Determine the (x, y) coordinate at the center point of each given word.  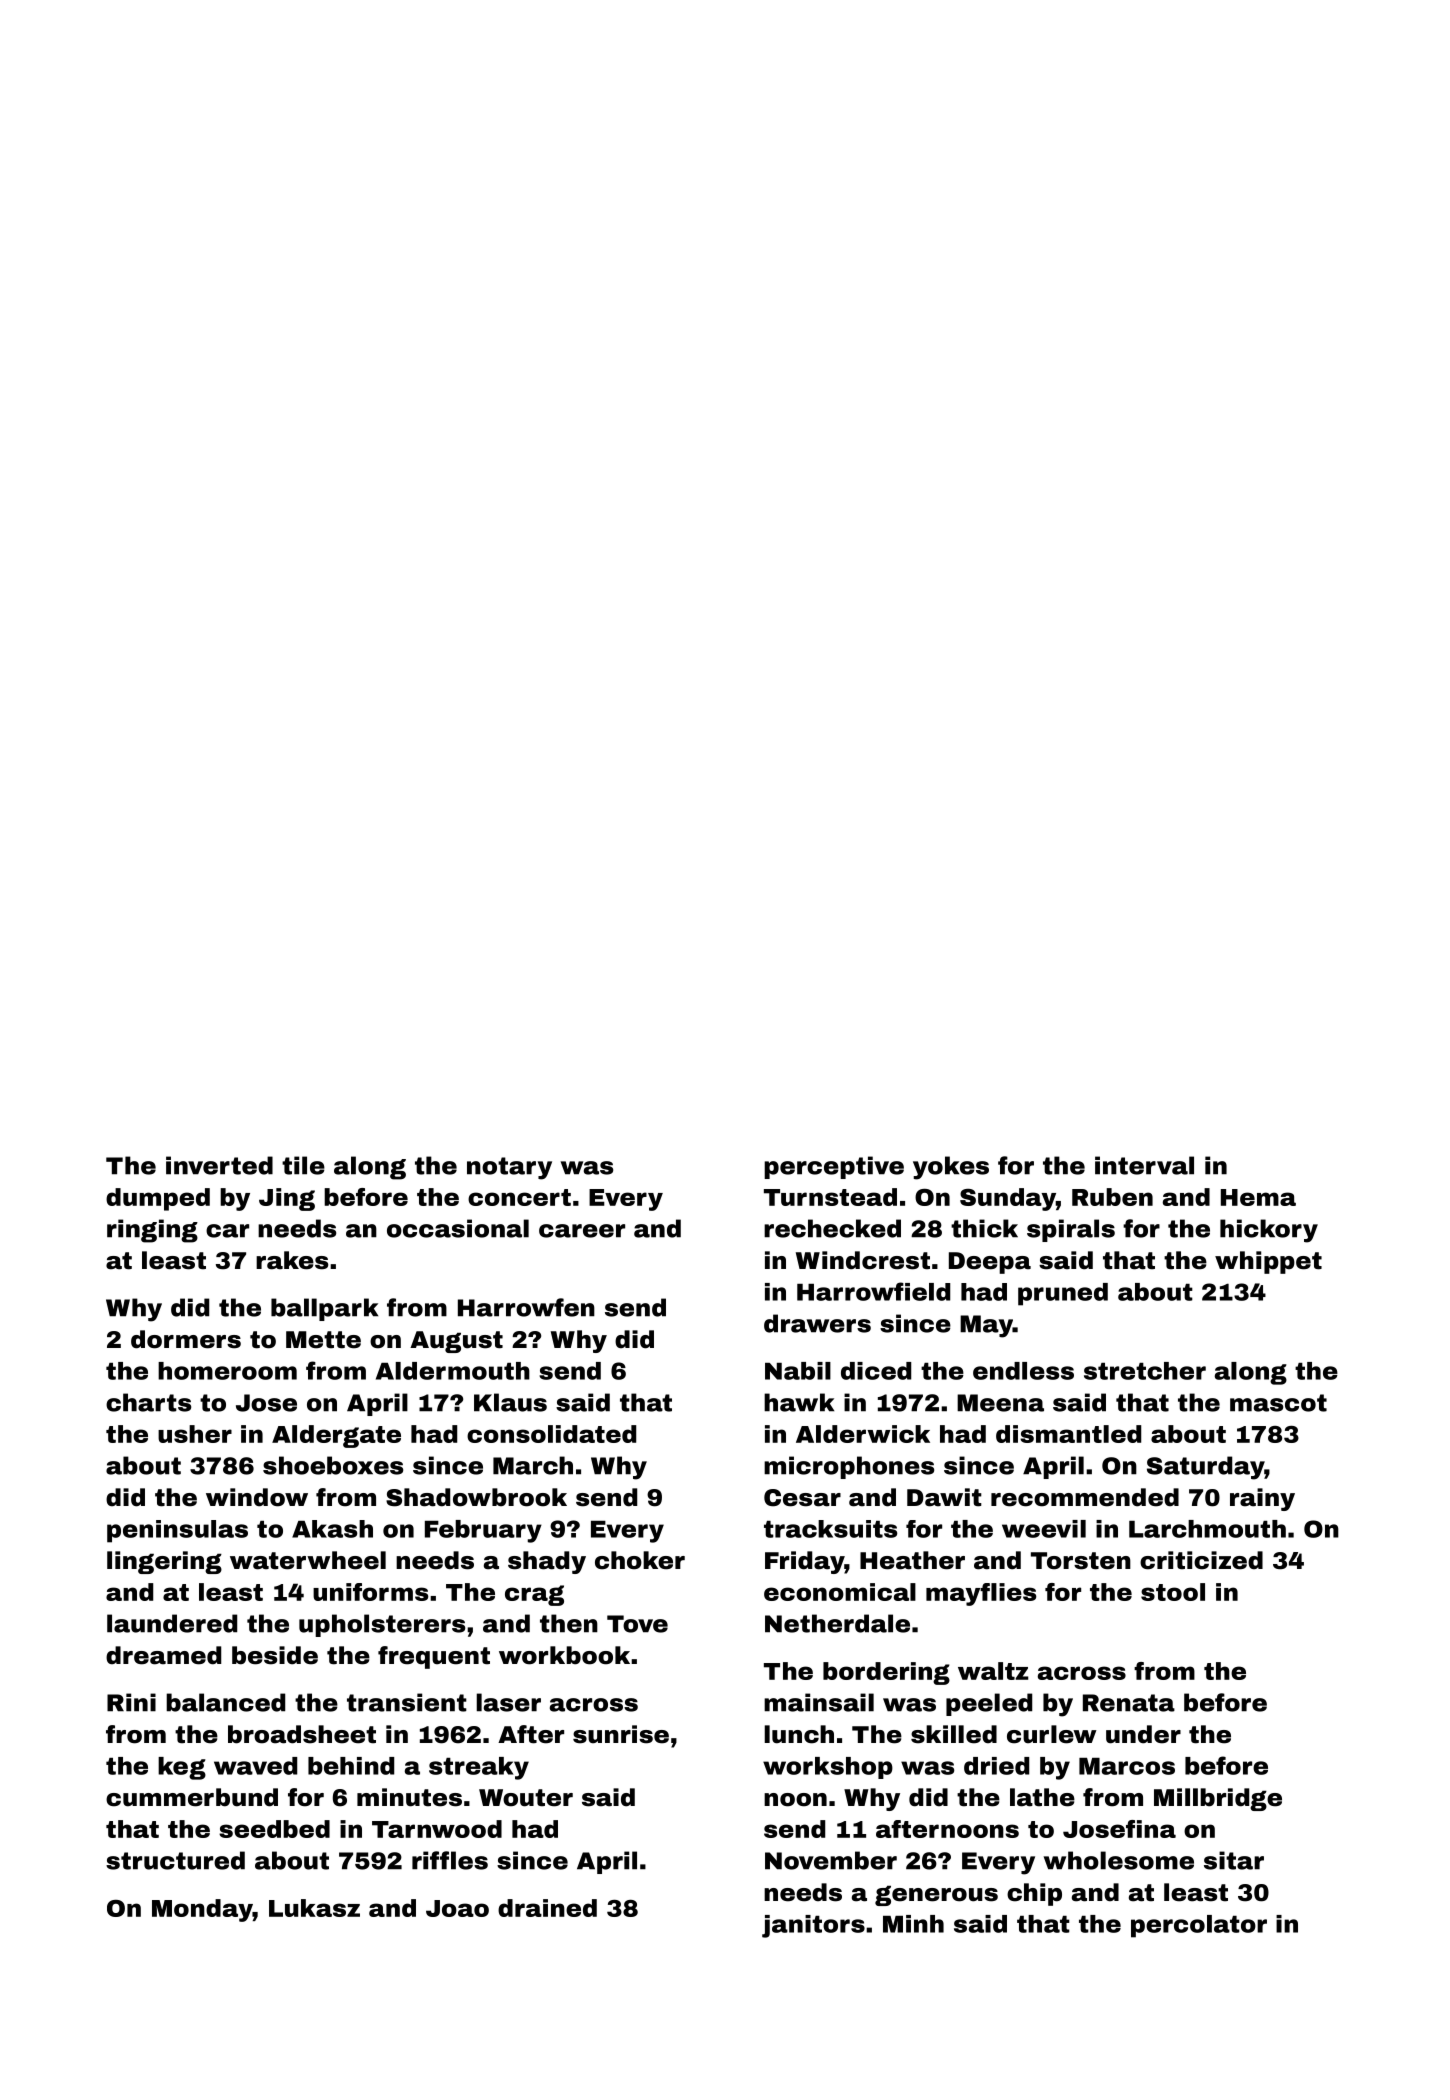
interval (1144, 1165)
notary (509, 1168)
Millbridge (1218, 1799)
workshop (828, 1768)
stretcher (1145, 1371)
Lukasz (314, 1908)
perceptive (834, 1167)
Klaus (510, 1402)
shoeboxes (333, 1465)
